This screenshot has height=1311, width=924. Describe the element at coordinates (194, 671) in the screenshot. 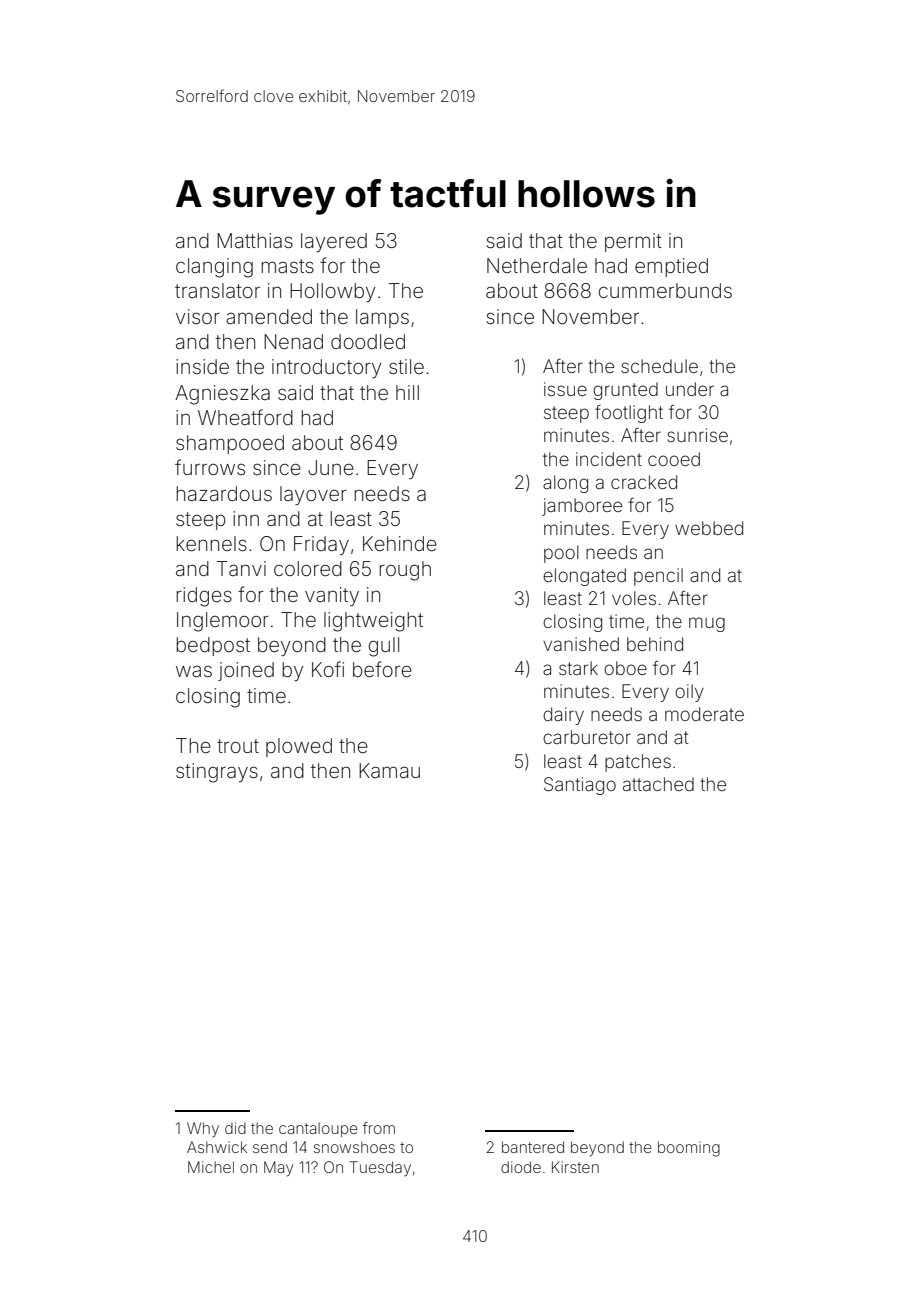

I see `was` at that location.
